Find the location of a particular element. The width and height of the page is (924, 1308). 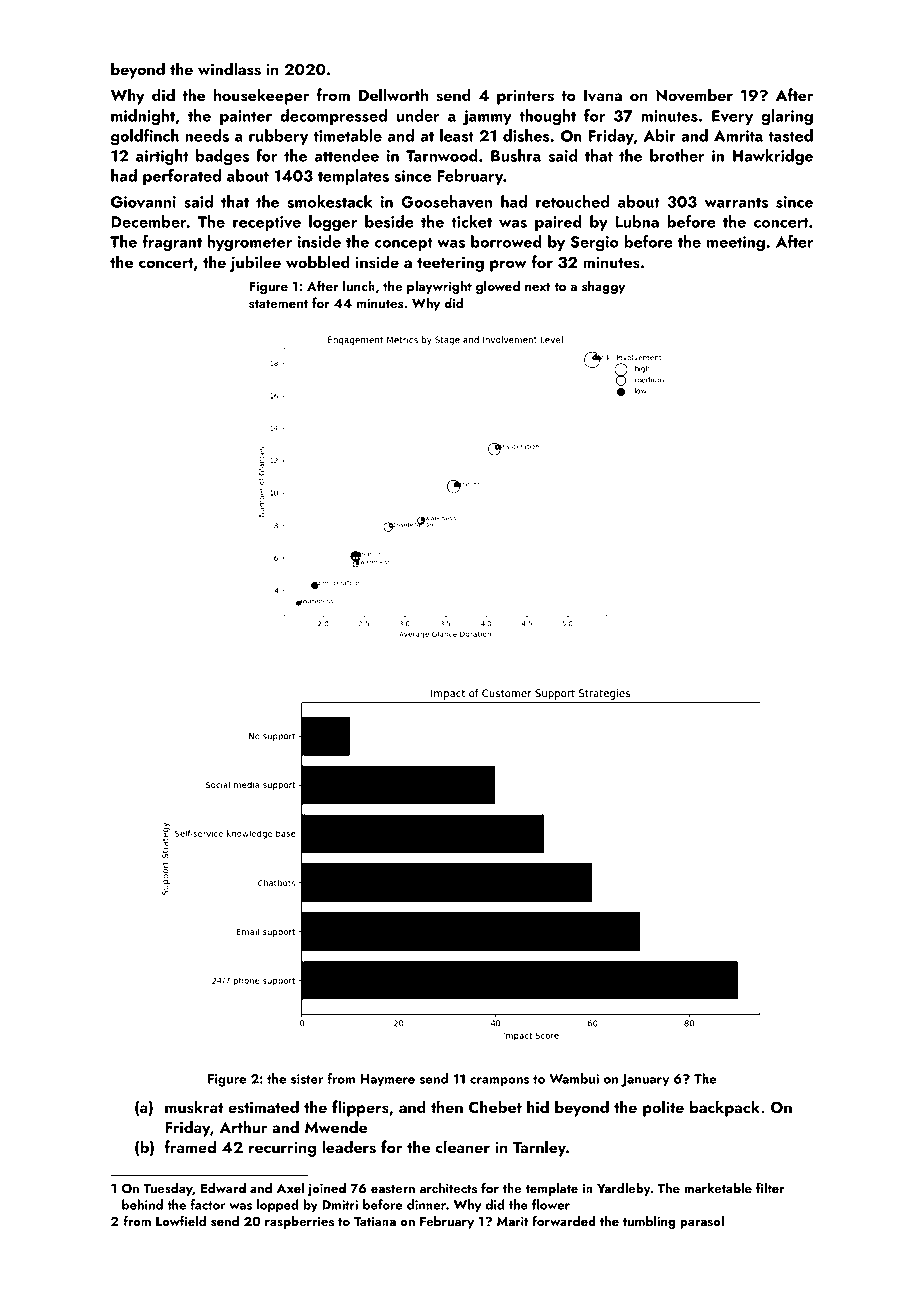

crampons is located at coordinates (499, 1082).
